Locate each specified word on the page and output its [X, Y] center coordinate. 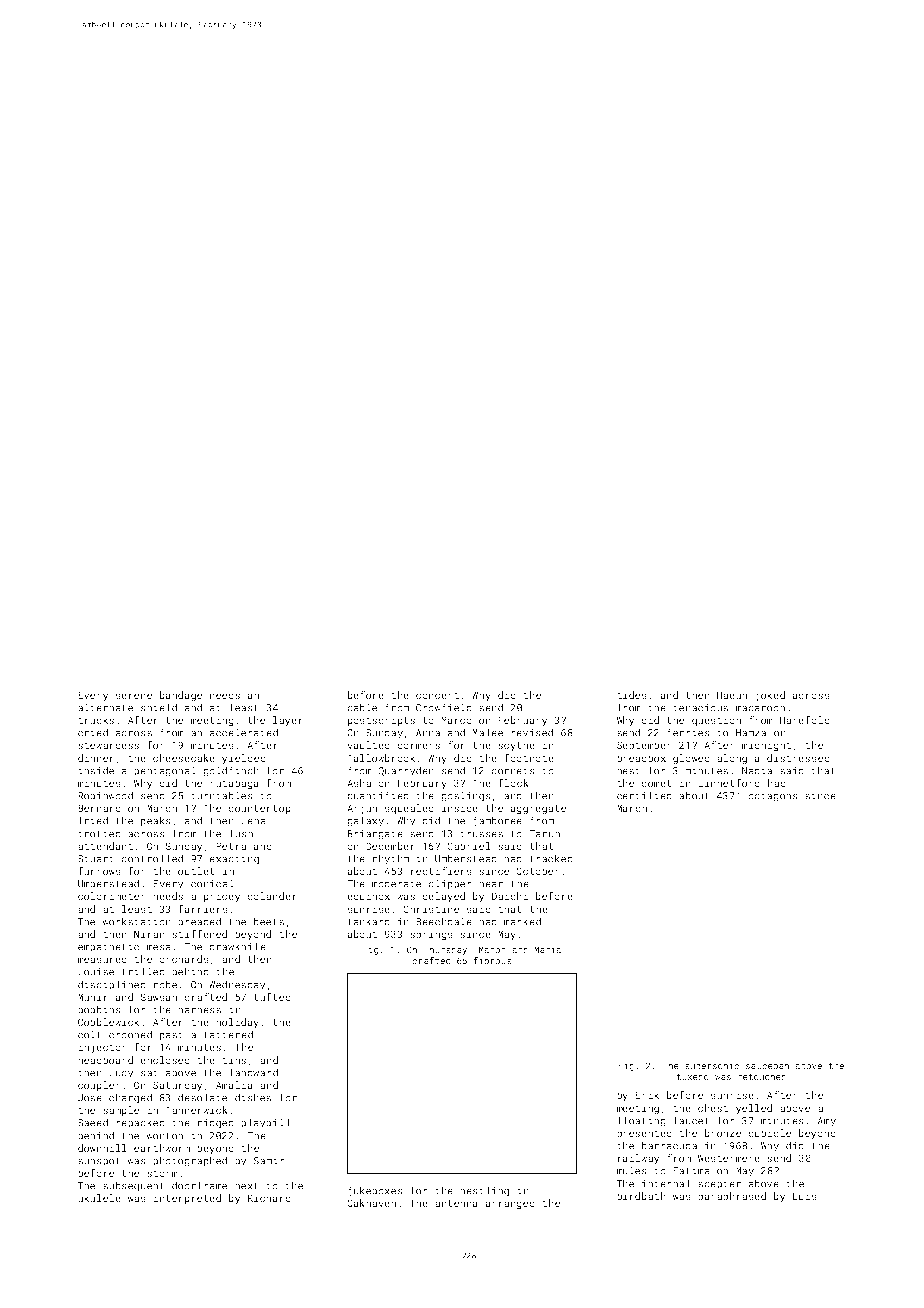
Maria [547, 949]
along [732, 759]
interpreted [187, 1199]
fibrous [492, 960]
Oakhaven [371, 1203]
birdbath [641, 1196]
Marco [457, 720]
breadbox [641, 758]
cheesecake [184, 758]
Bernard [99, 808]
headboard [105, 1060]
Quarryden [406, 771]
